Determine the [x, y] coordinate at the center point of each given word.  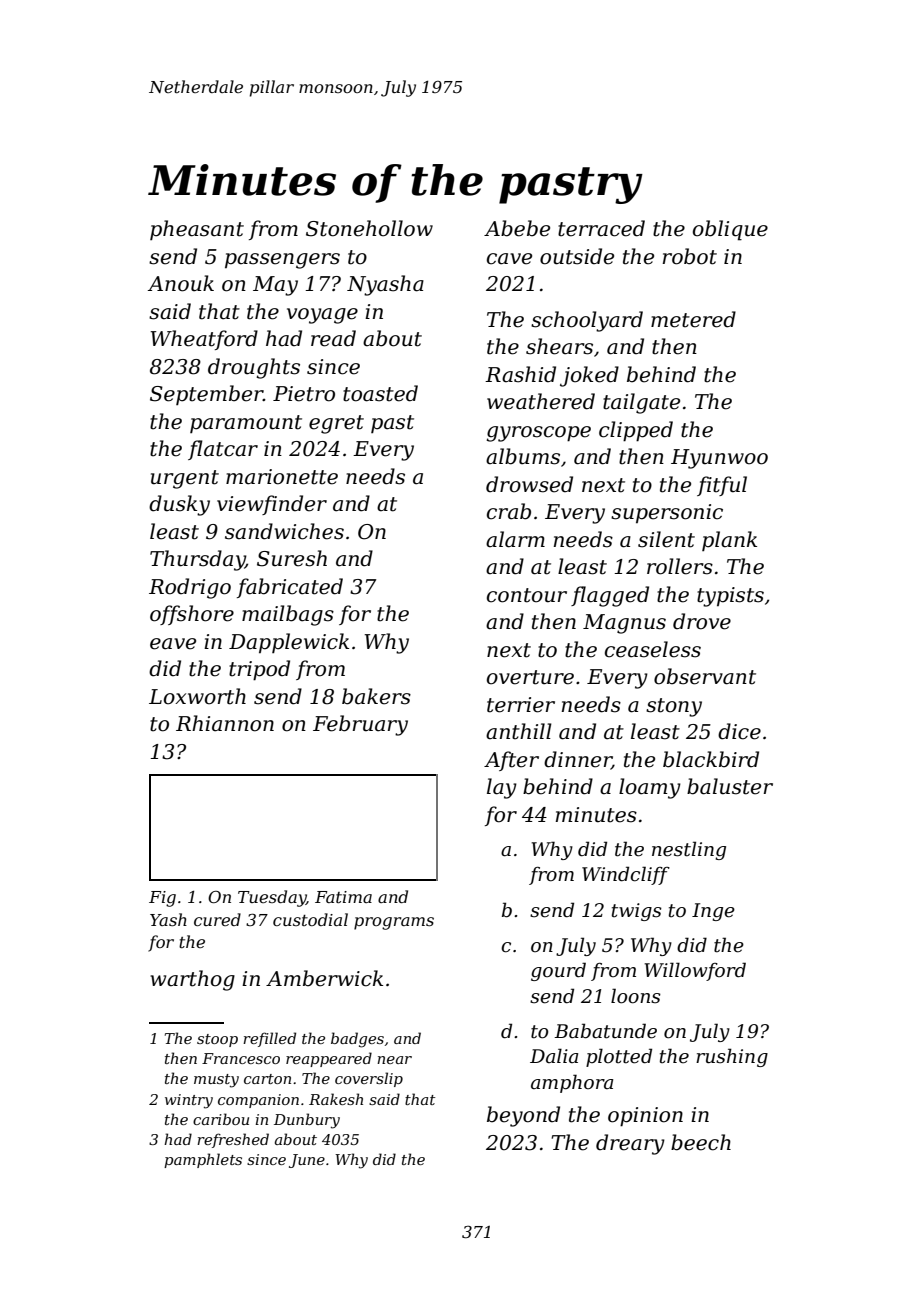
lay [502, 788]
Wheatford [204, 340]
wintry [189, 1101]
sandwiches [284, 531]
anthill [519, 731]
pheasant [197, 230]
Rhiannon [225, 723]
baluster [730, 786]
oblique [730, 230]
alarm [515, 539]
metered [693, 319]
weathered [541, 401]
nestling [689, 850]
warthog [192, 980]
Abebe [517, 228]
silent [666, 539]
